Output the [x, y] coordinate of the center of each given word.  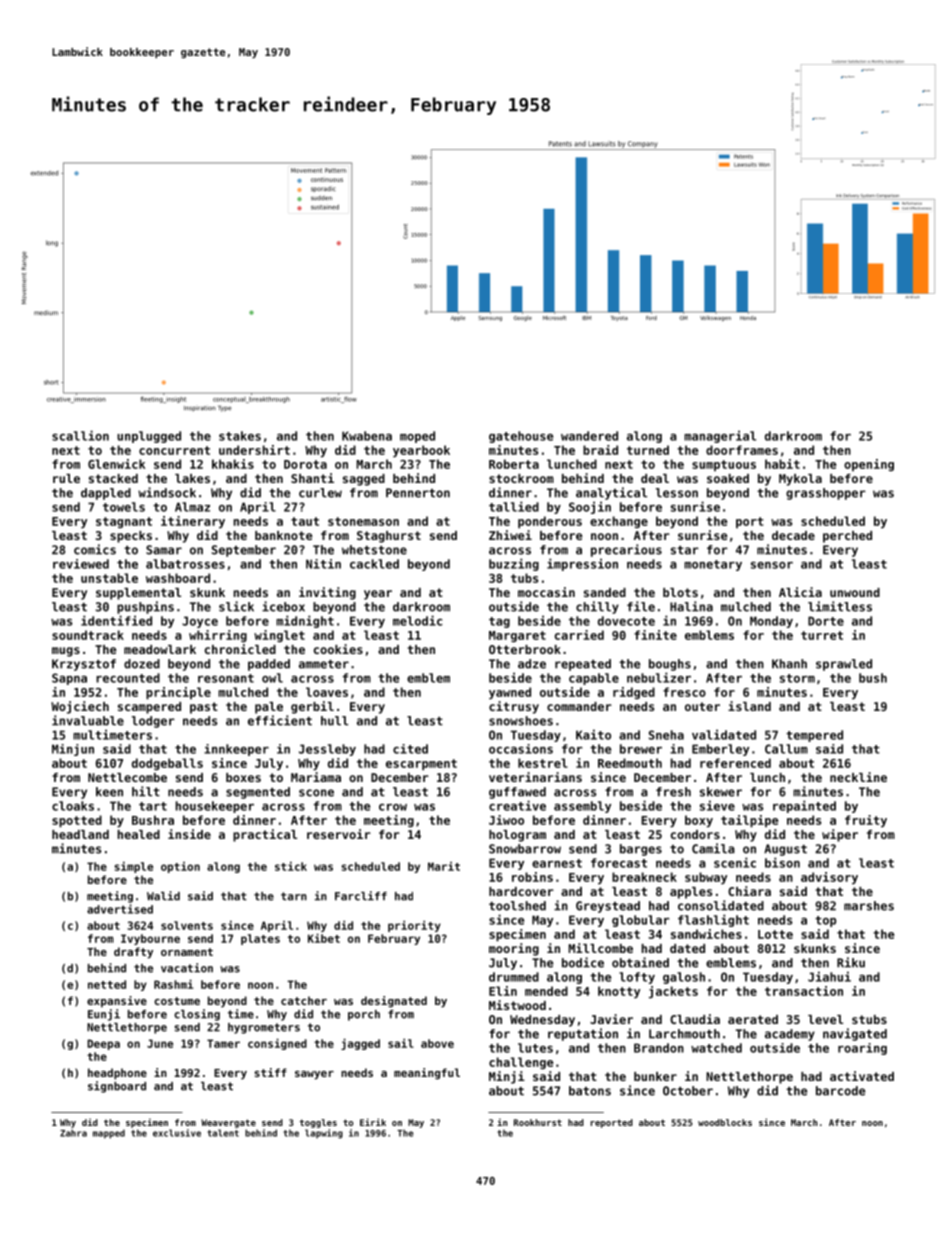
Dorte [826, 621]
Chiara [749, 891]
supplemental [138, 594]
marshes [869, 906]
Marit [444, 866]
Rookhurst [538, 1122]
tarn [294, 896]
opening [869, 465]
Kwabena [367, 436]
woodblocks [725, 1122]
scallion [80, 435]
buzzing [514, 564]
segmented [258, 793]
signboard [117, 1087]
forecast [619, 863]
